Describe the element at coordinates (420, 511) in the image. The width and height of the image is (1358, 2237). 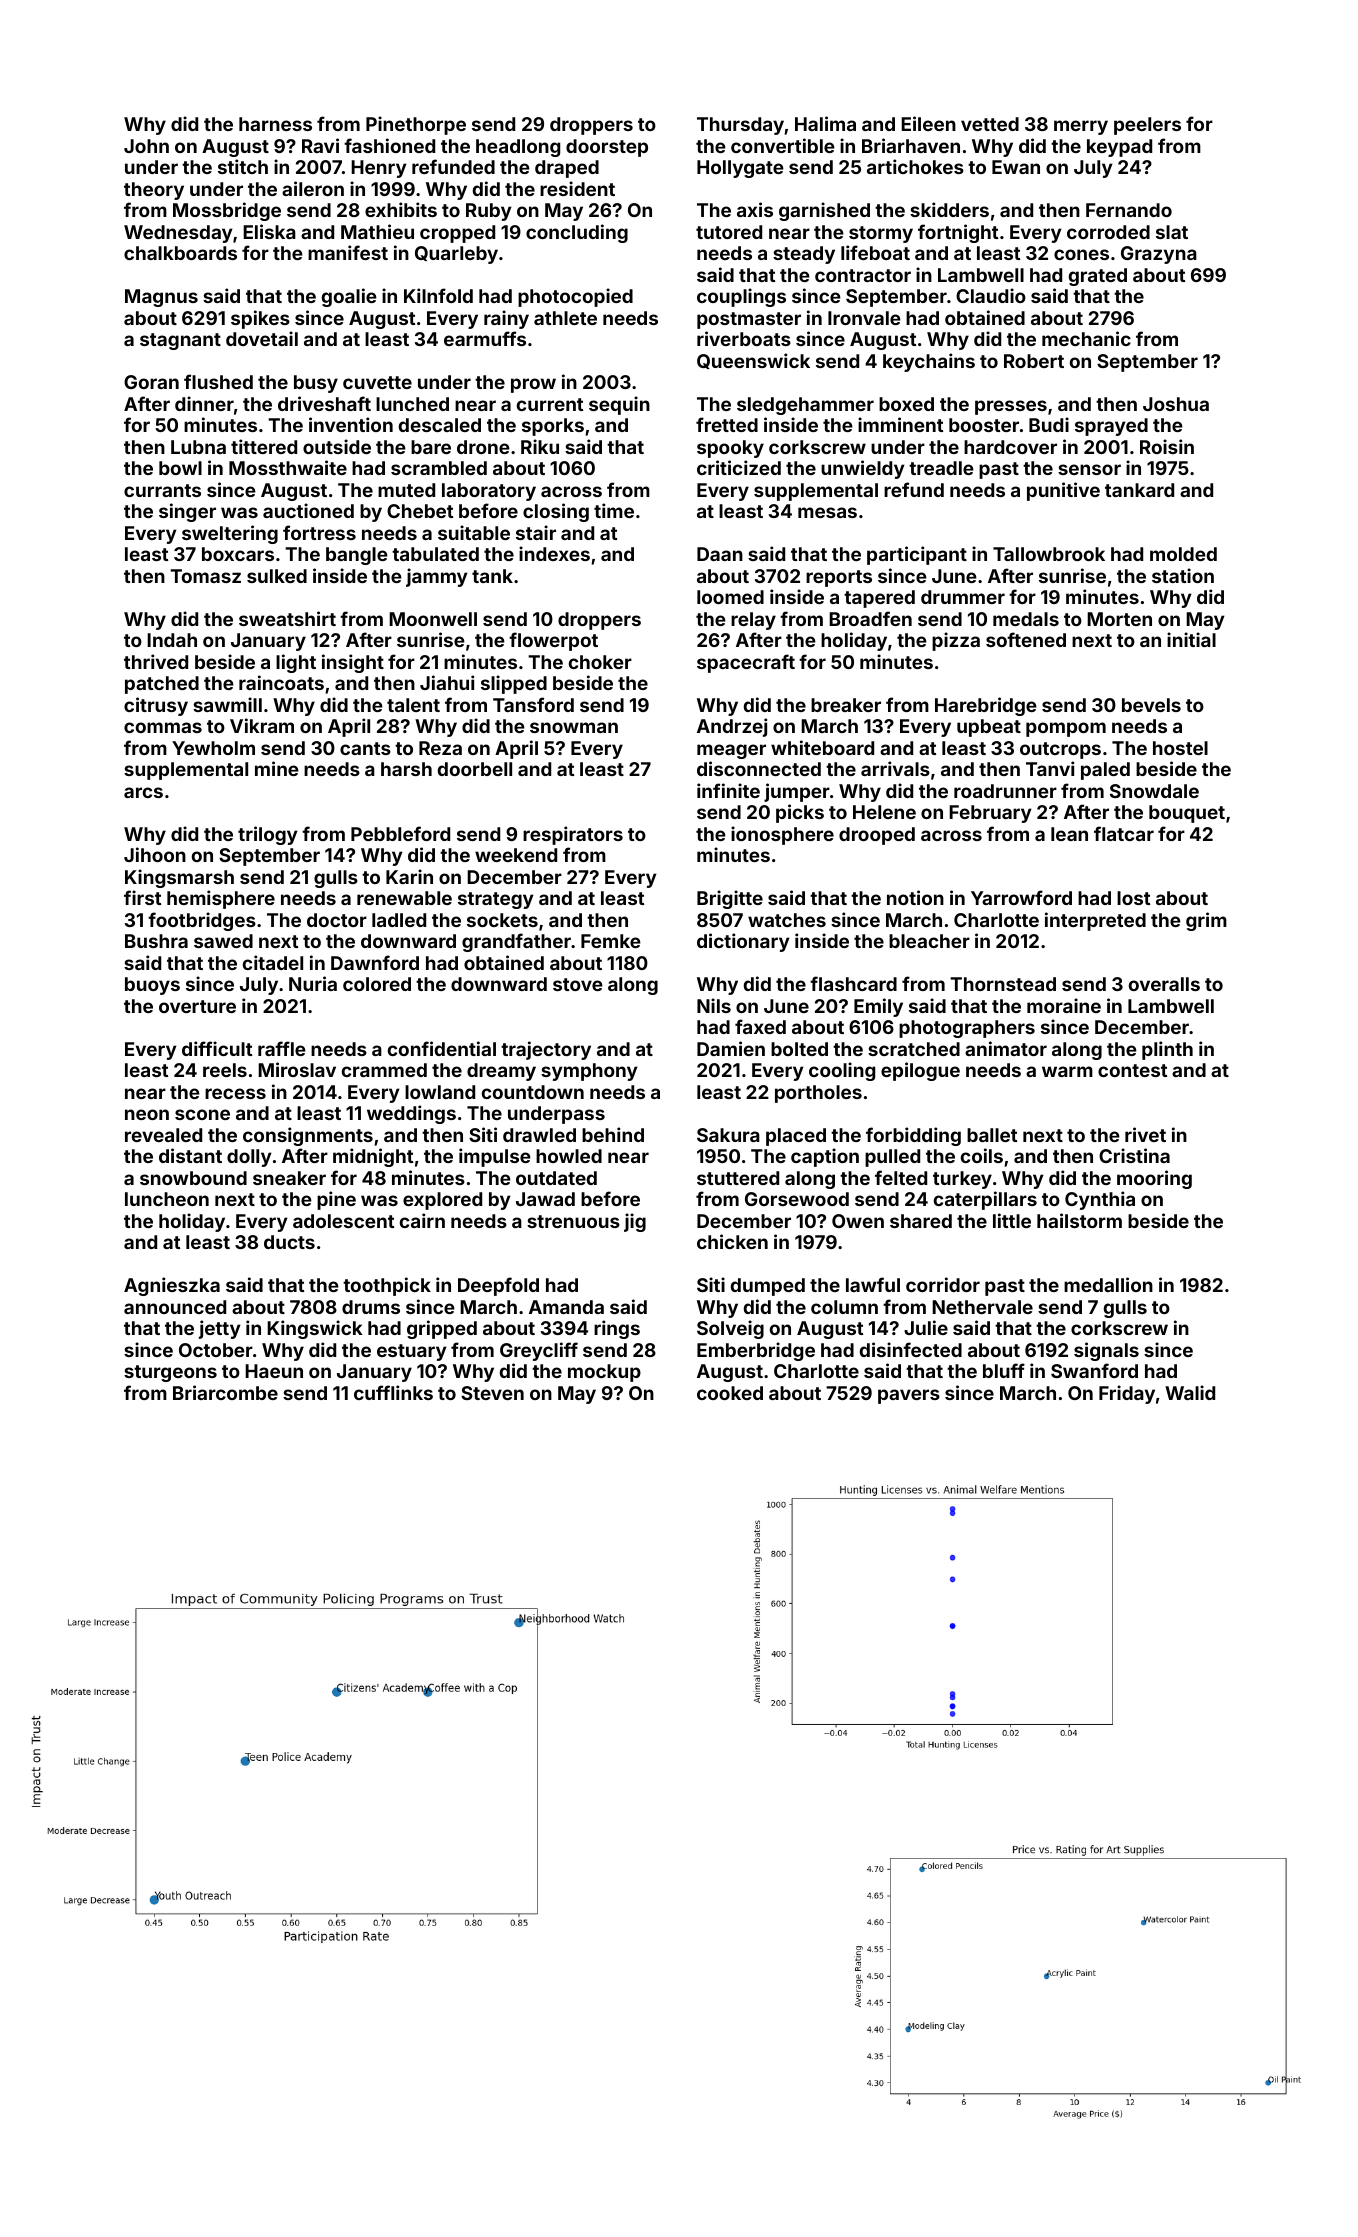
I see `Chebet` at that location.
